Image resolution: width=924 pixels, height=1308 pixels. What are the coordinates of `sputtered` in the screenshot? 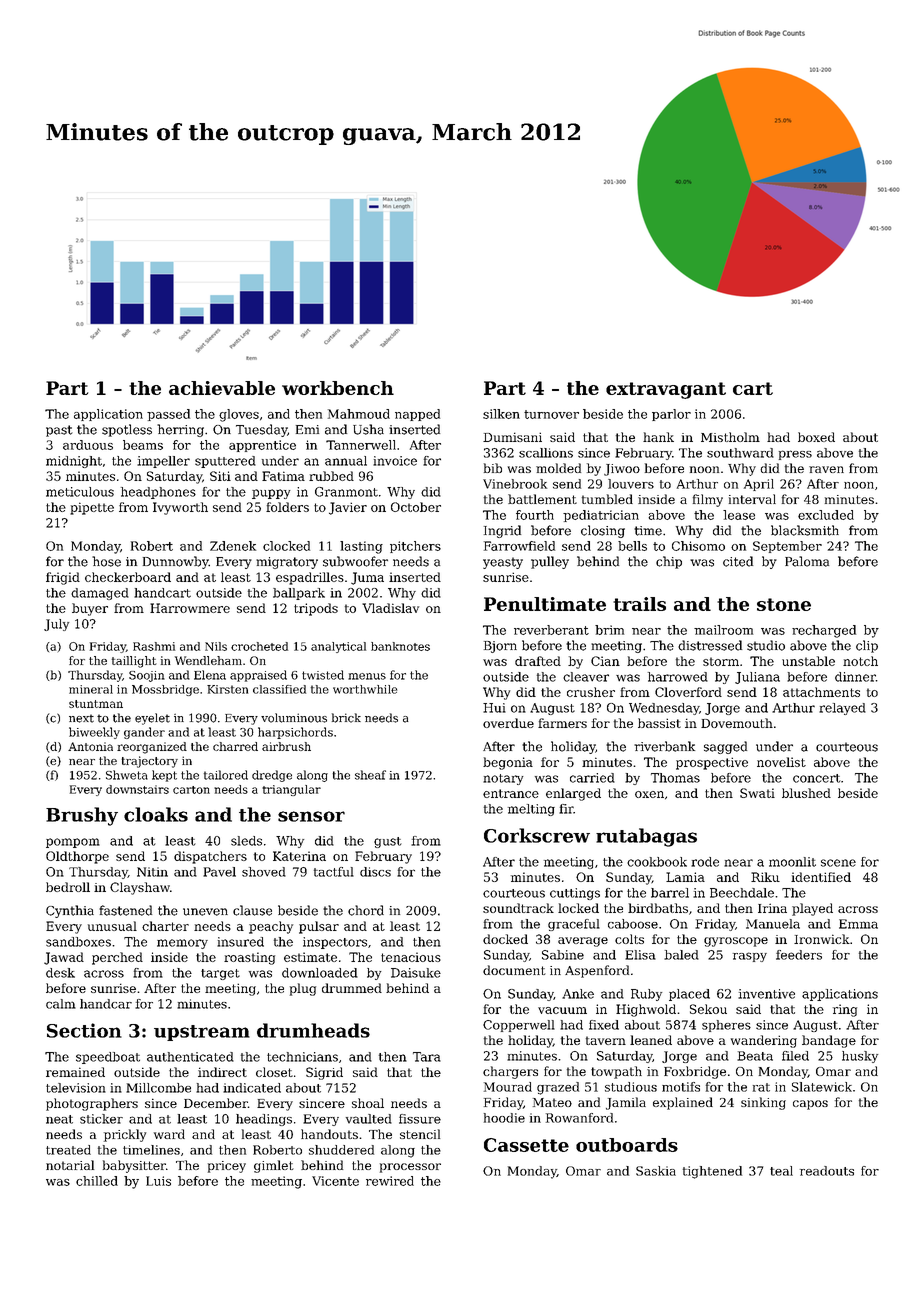 It's located at (225, 462).
